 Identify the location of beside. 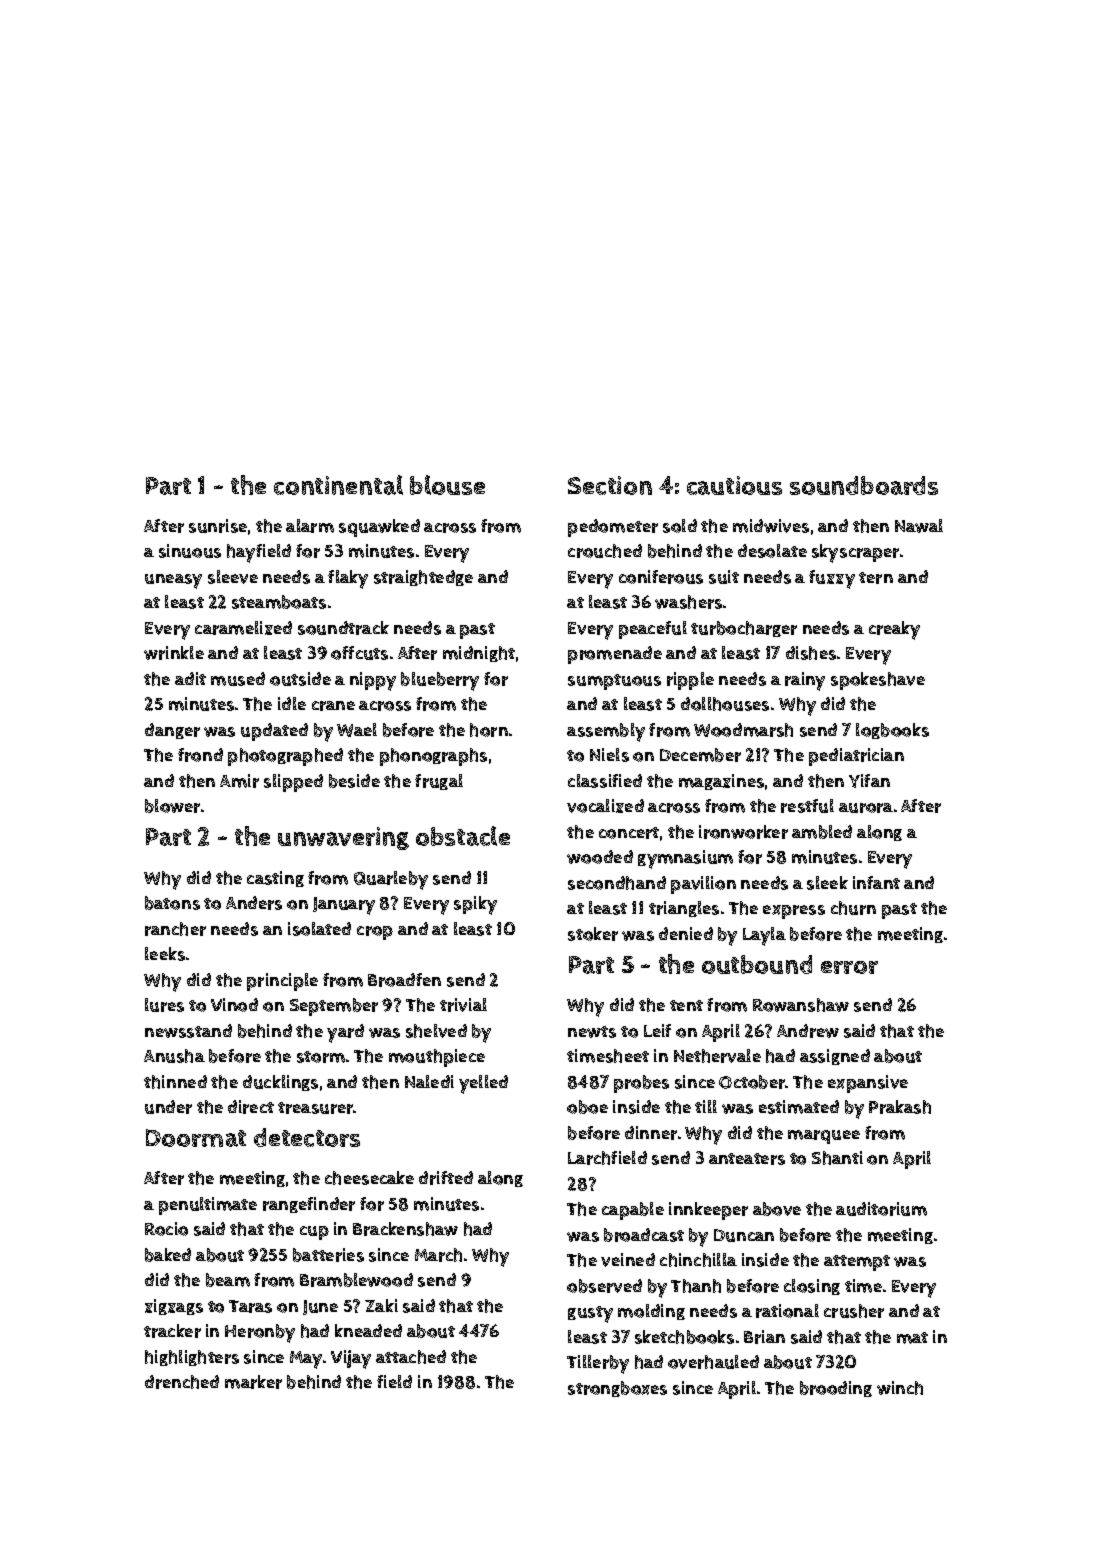
(354, 781).
